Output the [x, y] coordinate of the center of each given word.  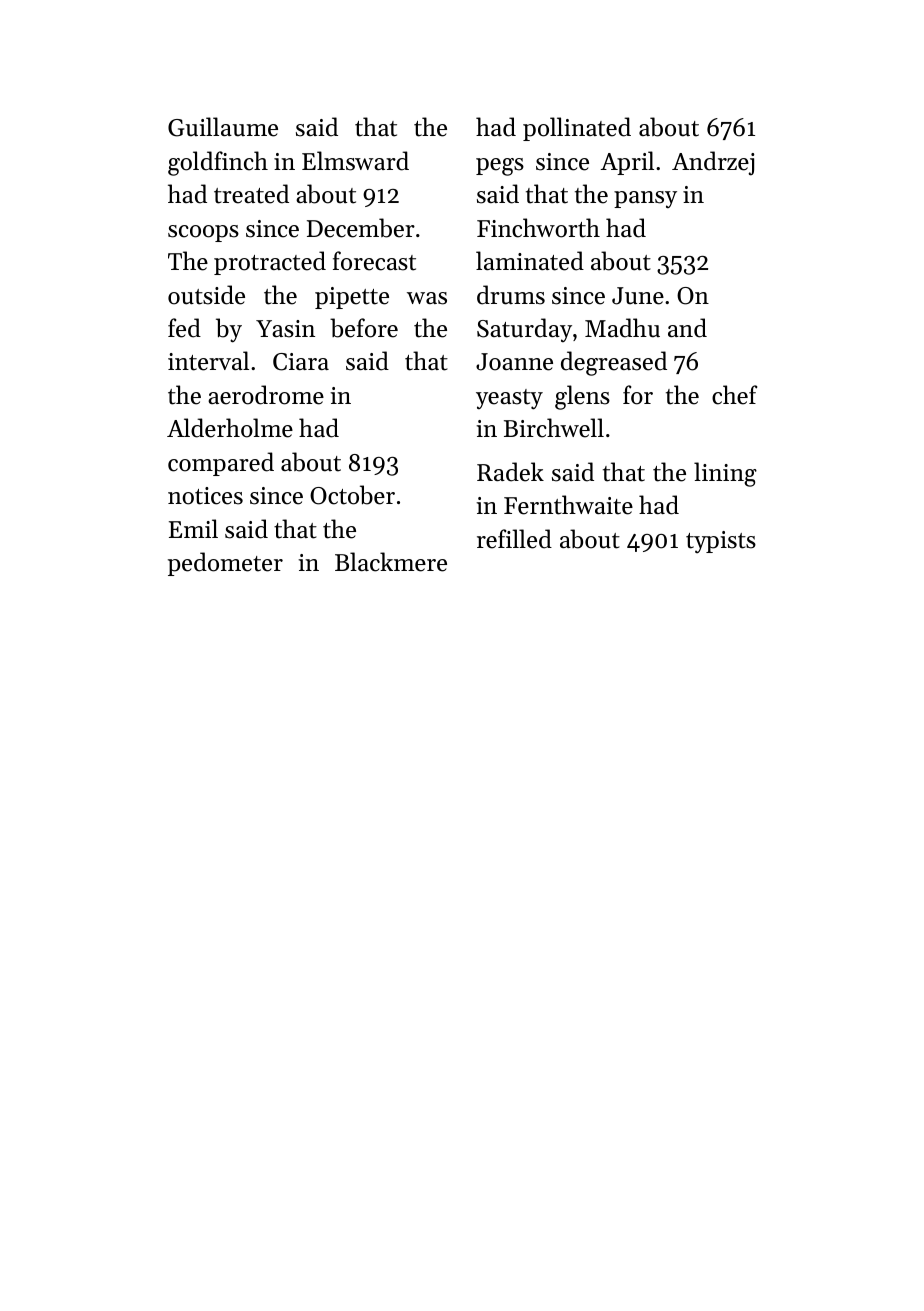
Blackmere [391, 562]
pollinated [577, 129]
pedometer [225, 564]
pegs [500, 167]
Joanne [514, 362]
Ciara [301, 362]
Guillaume [223, 127]
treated [251, 194]
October [352, 495]
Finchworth [538, 228]
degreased [614, 363]
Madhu [622, 328]
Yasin [285, 329]
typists [721, 542]
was [427, 298]
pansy [645, 199]
